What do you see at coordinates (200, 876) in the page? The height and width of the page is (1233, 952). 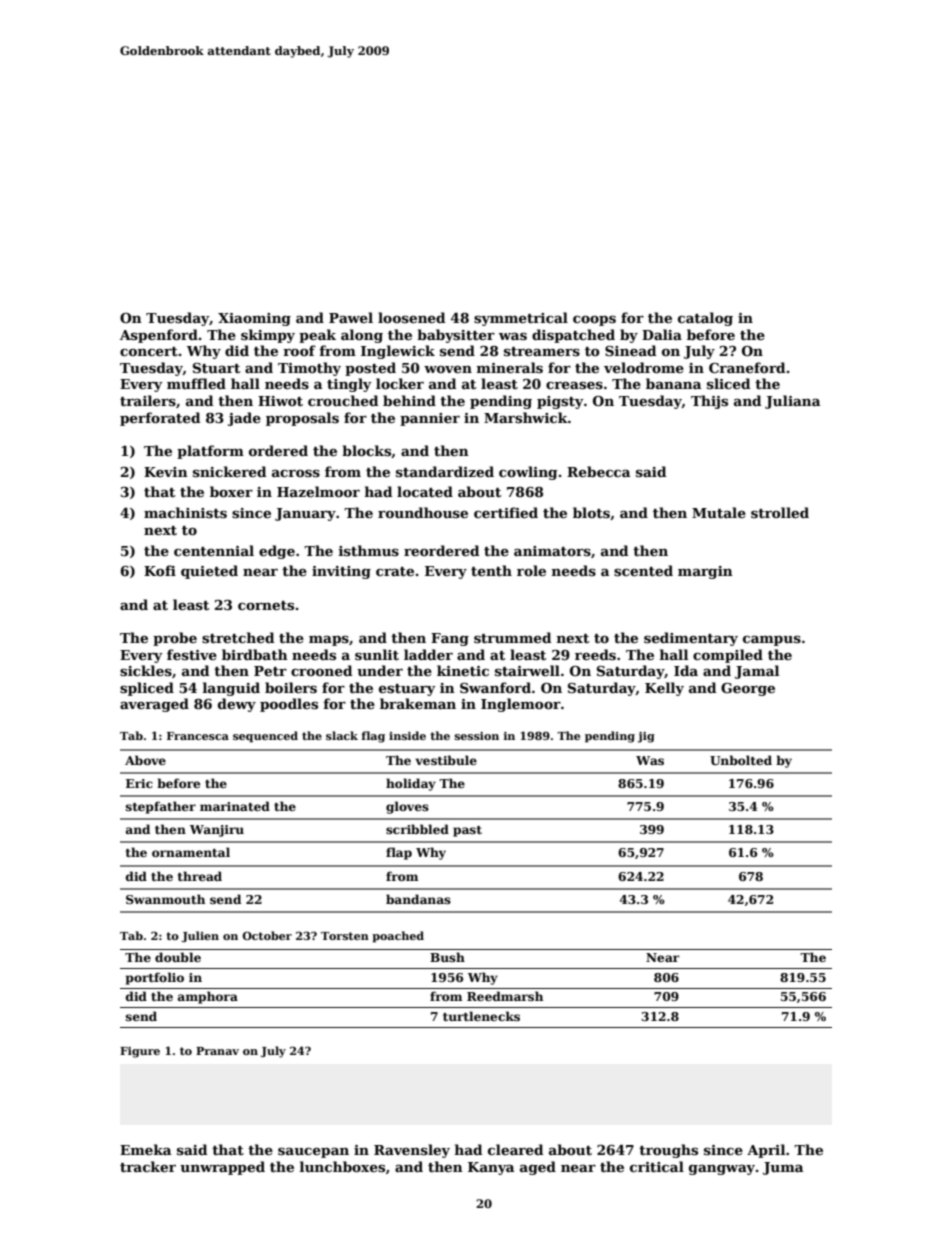 I see `thread` at bounding box center [200, 876].
